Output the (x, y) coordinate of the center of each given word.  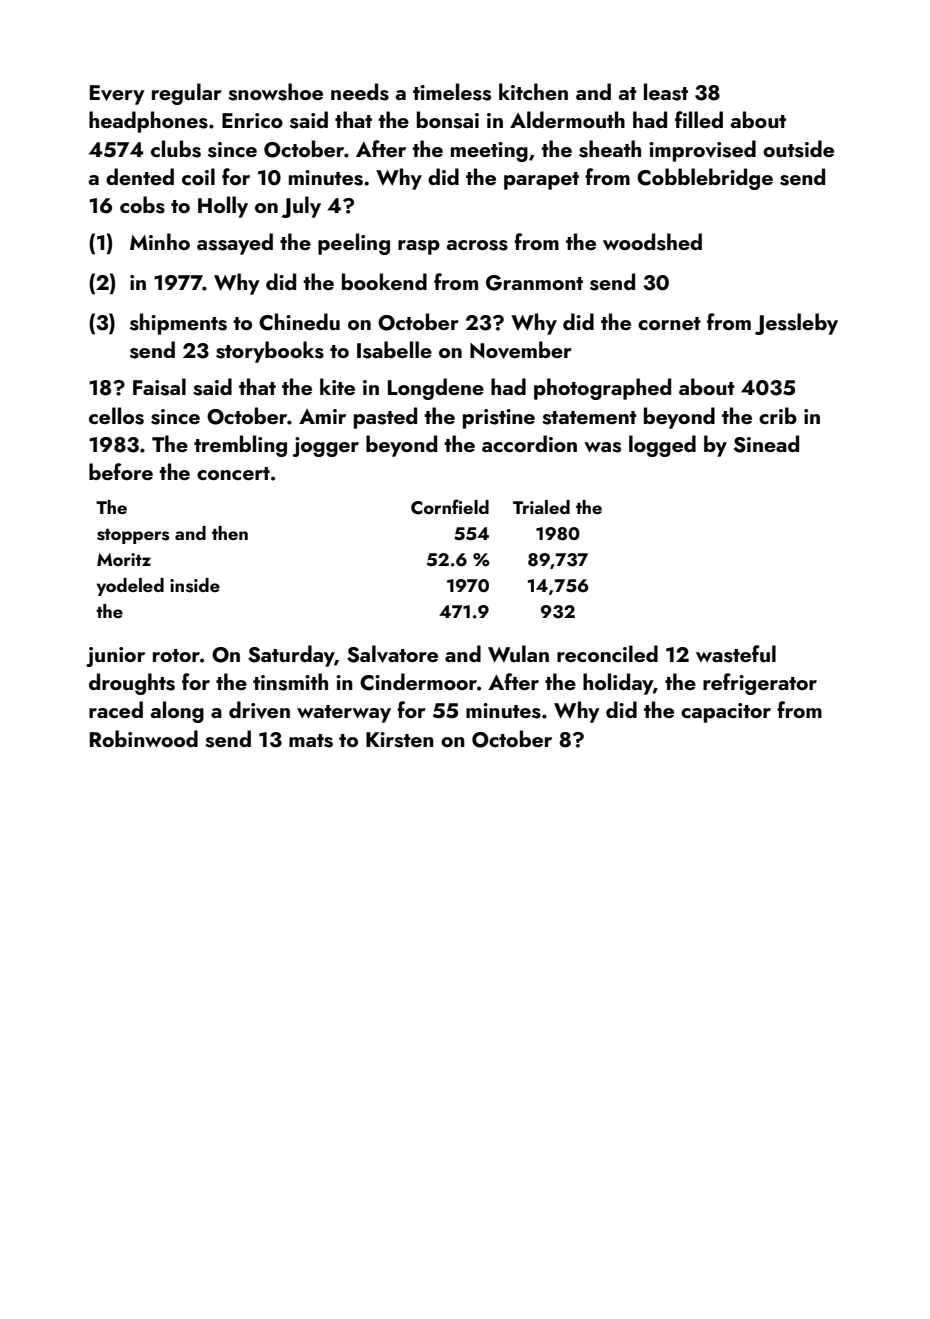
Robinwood (144, 738)
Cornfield (450, 507)
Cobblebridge (705, 179)
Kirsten (400, 740)
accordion (529, 443)
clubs (176, 149)
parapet (541, 181)
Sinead (766, 444)
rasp (419, 247)
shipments (178, 324)
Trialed (541, 507)
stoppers (133, 536)
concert (233, 473)
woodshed (652, 242)
